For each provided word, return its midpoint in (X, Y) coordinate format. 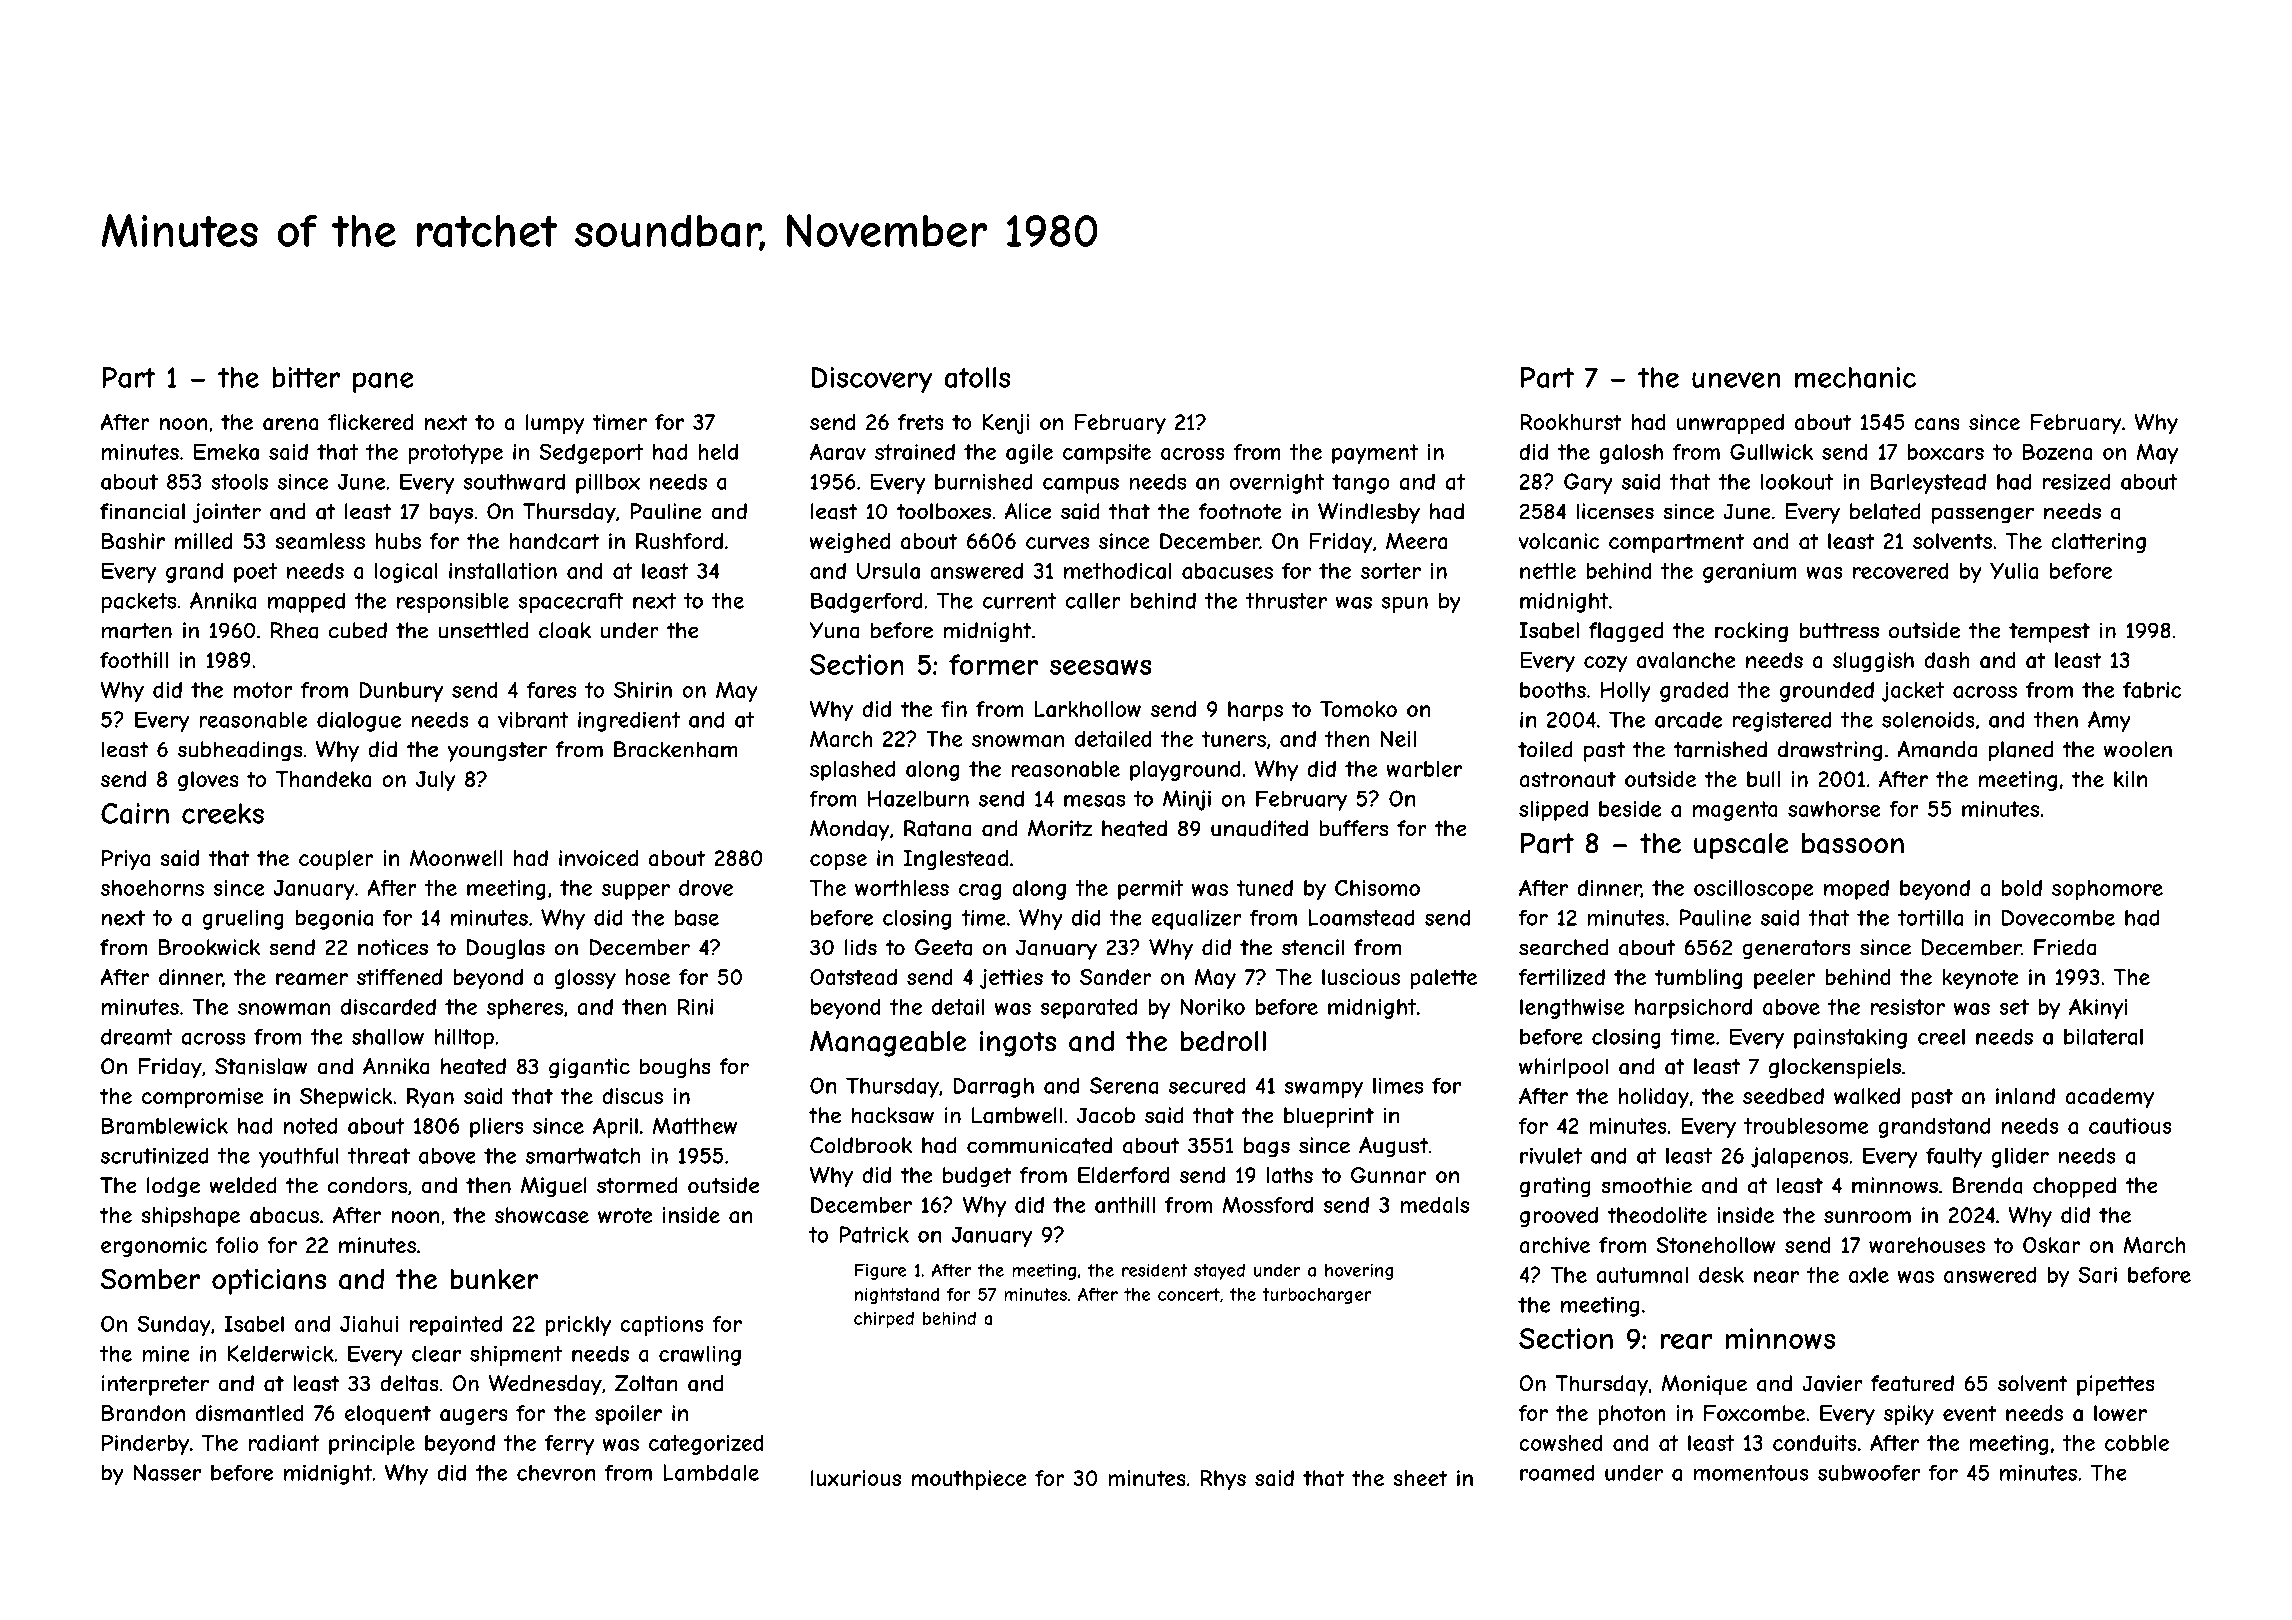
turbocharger (1317, 1296)
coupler (336, 860)
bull (1763, 779)
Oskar (2052, 1245)
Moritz (1060, 828)
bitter (306, 377)
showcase (542, 1215)
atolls (977, 377)
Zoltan (646, 1383)
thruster (1286, 601)
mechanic (1855, 377)
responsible (453, 602)
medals (1434, 1205)
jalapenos (1799, 1157)
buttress (1839, 630)
